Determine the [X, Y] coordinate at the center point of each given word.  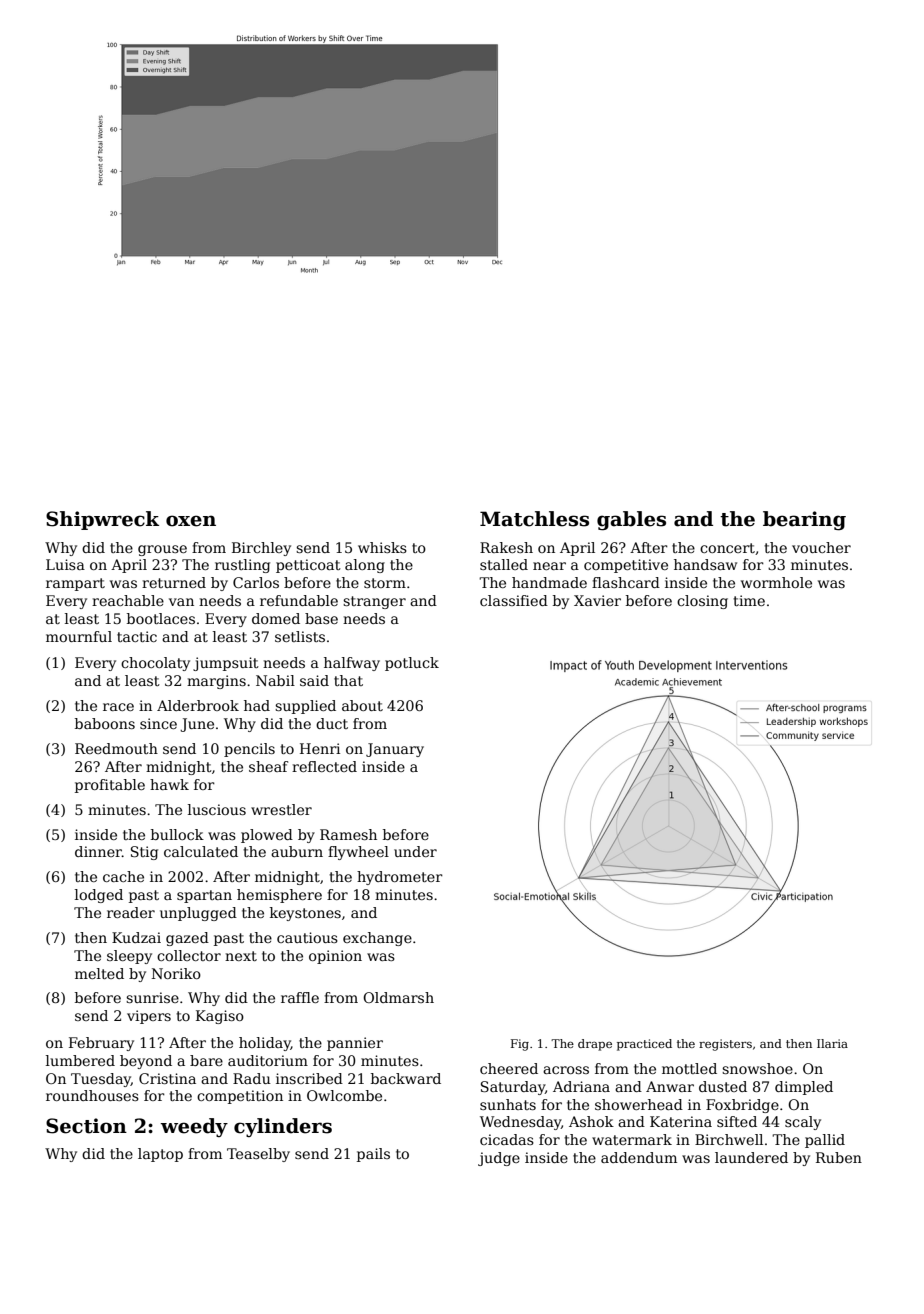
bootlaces [161, 618]
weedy [194, 1127]
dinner [98, 851]
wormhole [776, 582]
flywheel [358, 853]
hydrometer [400, 878]
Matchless [534, 519]
